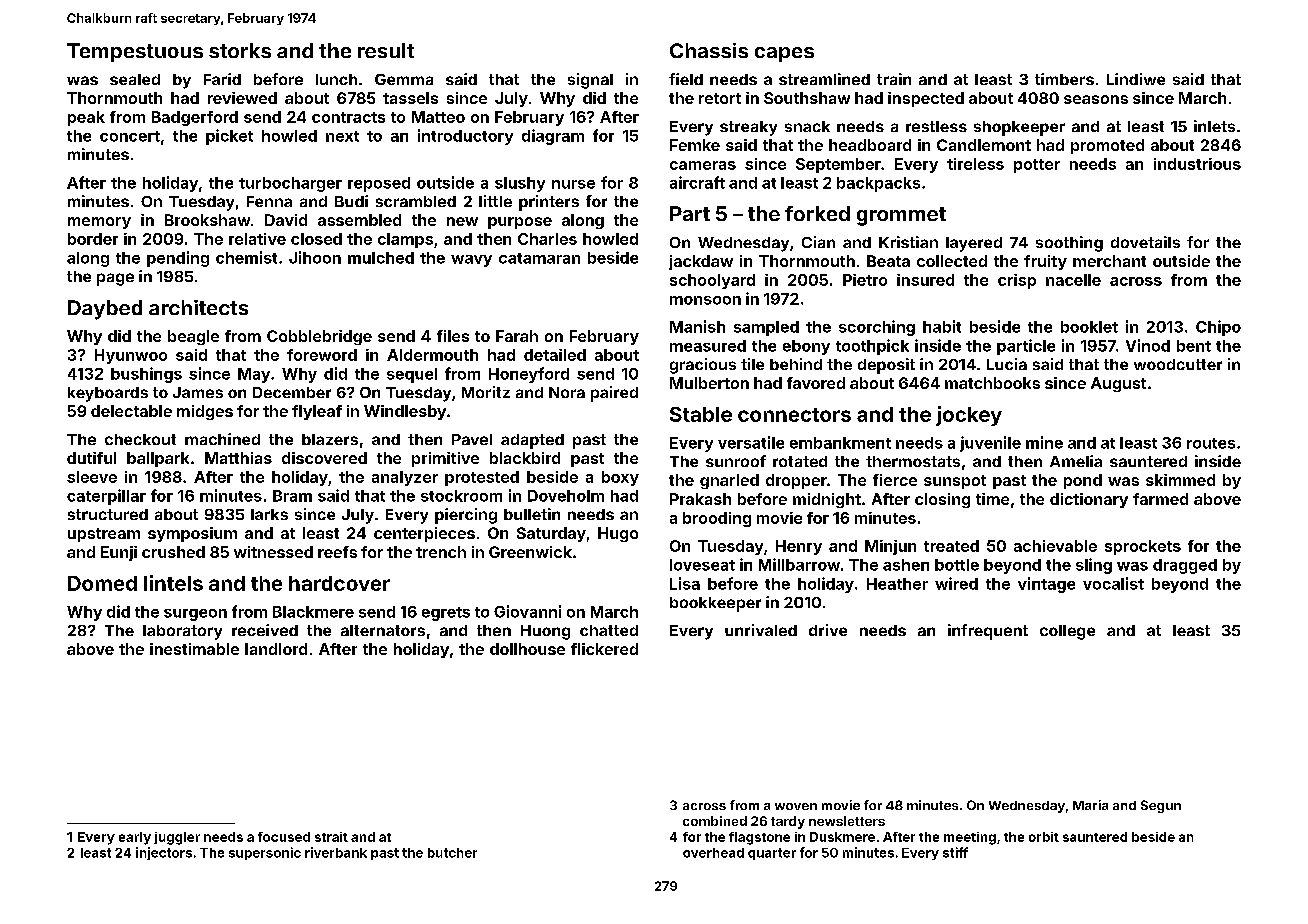 This screenshot has width=1308, height=924. What do you see at coordinates (198, 307) in the screenshot?
I see `architects` at bounding box center [198, 307].
